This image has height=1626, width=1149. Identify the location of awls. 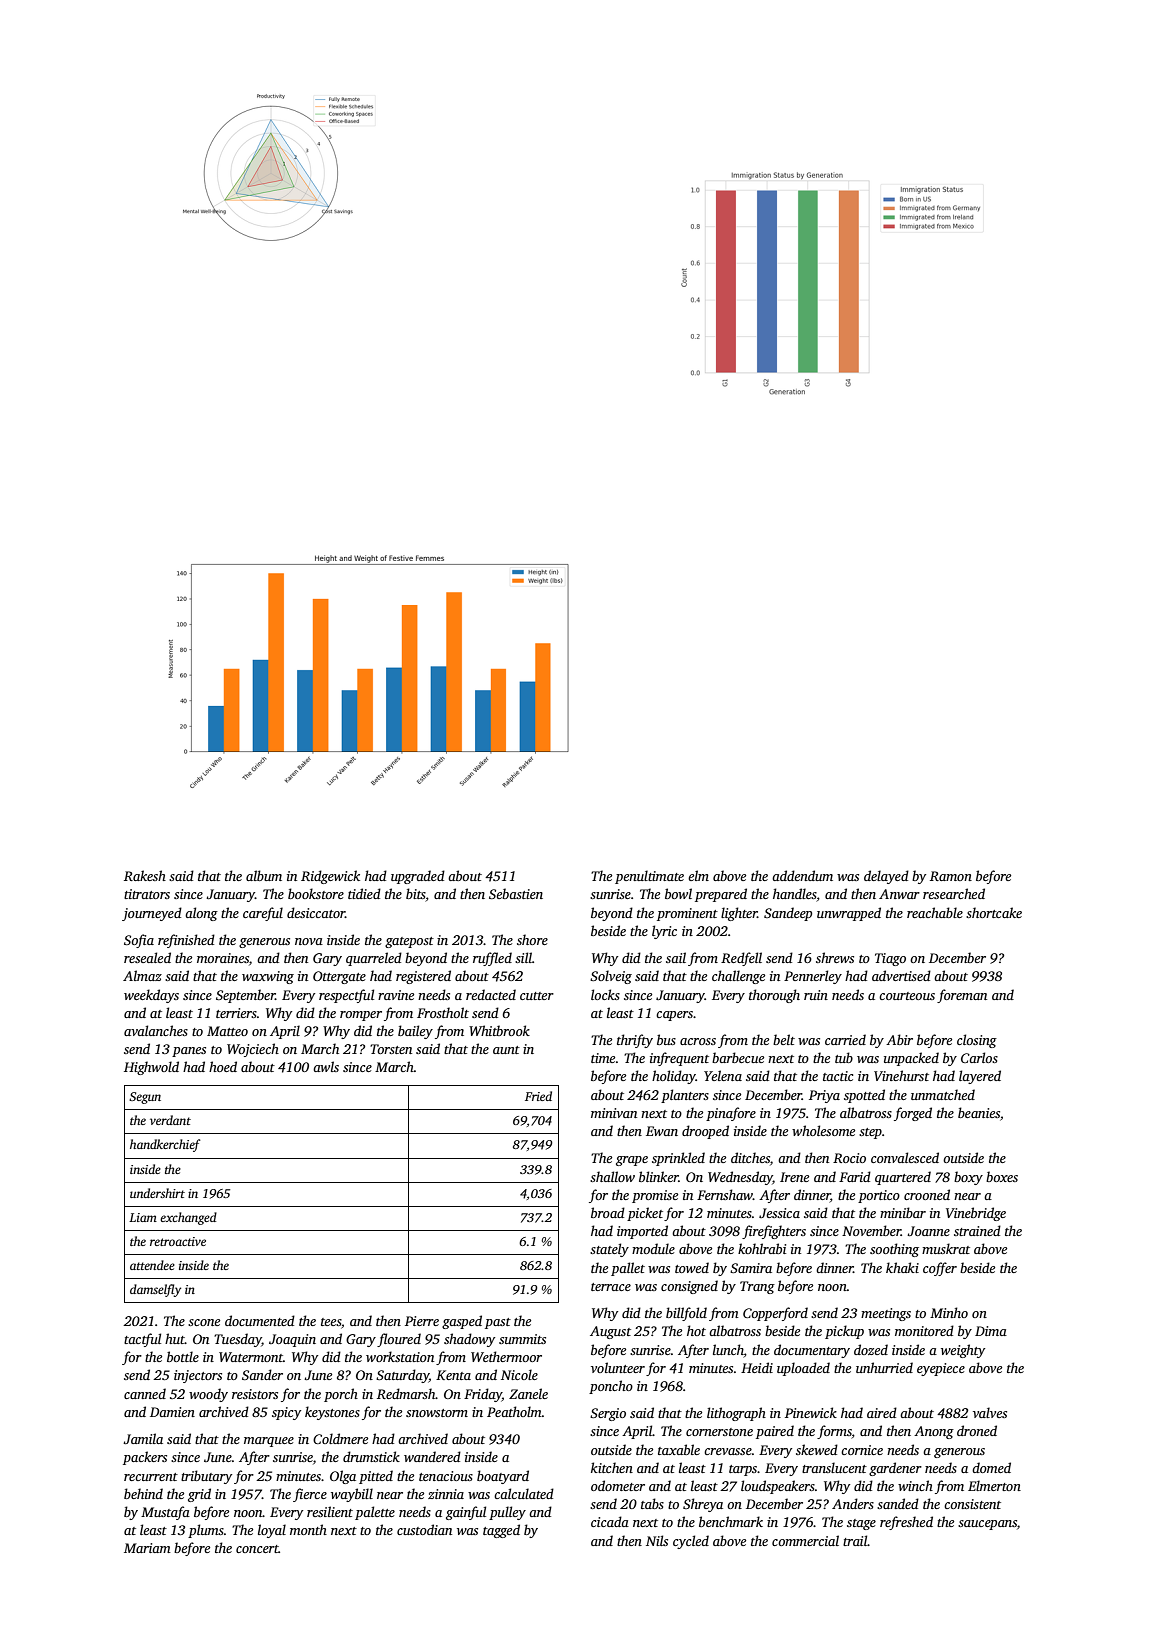
(326, 1066).
